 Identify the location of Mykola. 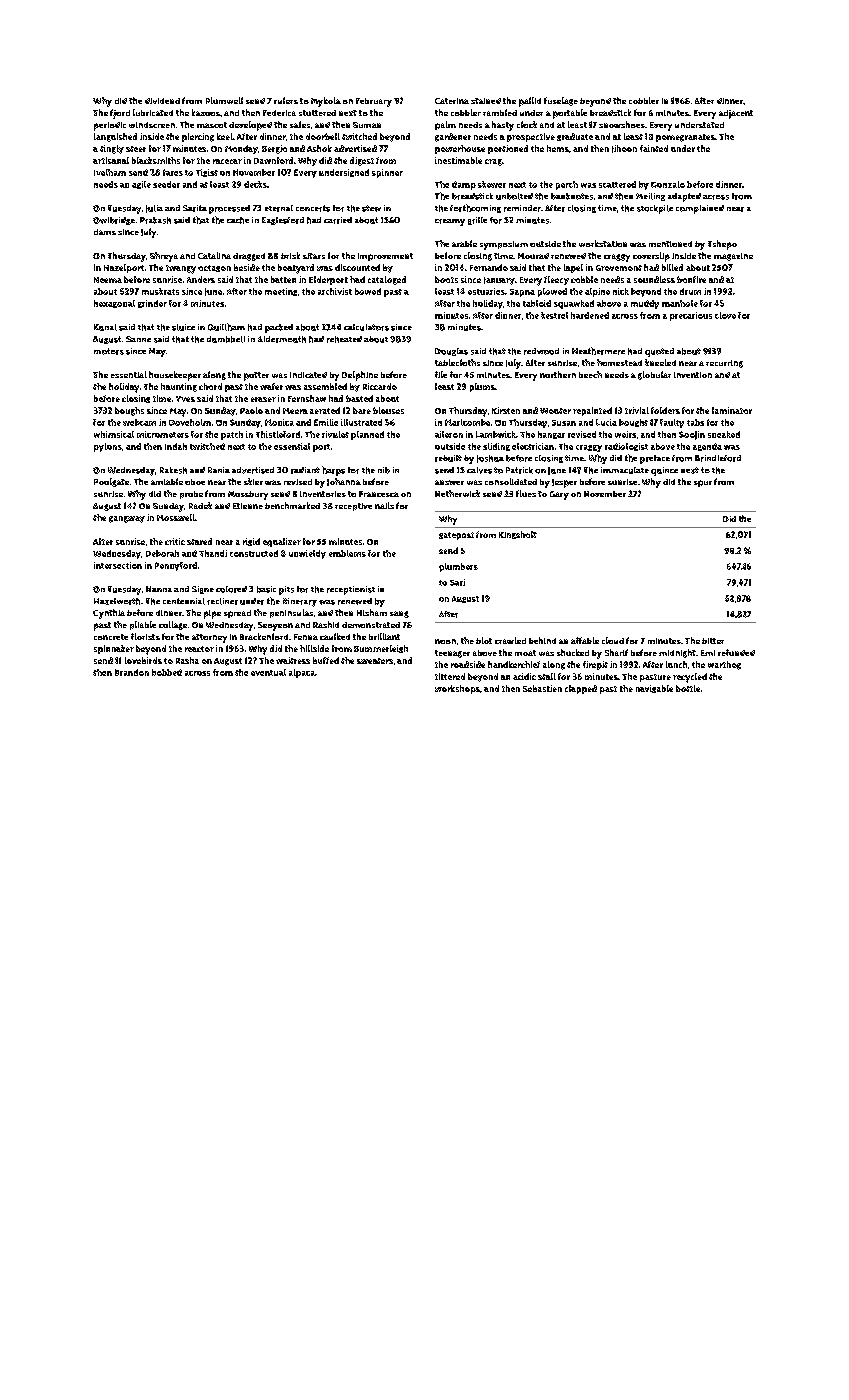
(326, 102).
